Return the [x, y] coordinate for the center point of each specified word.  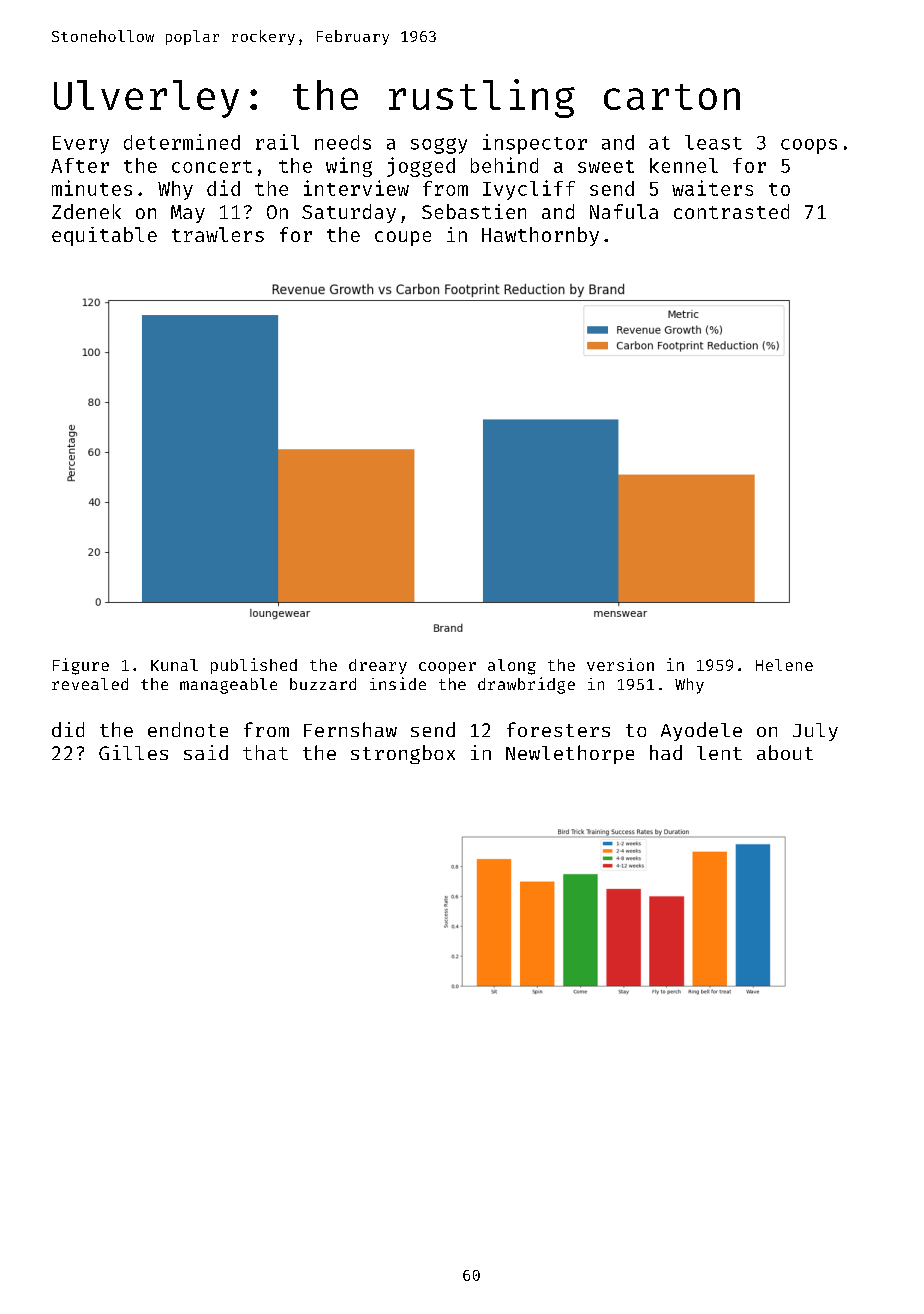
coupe [403, 238]
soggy [439, 146]
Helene [784, 665]
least [713, 142]
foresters [558, 729]
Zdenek [86, 211]
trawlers [218, 234]
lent [719, 753]
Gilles [133, 752]
